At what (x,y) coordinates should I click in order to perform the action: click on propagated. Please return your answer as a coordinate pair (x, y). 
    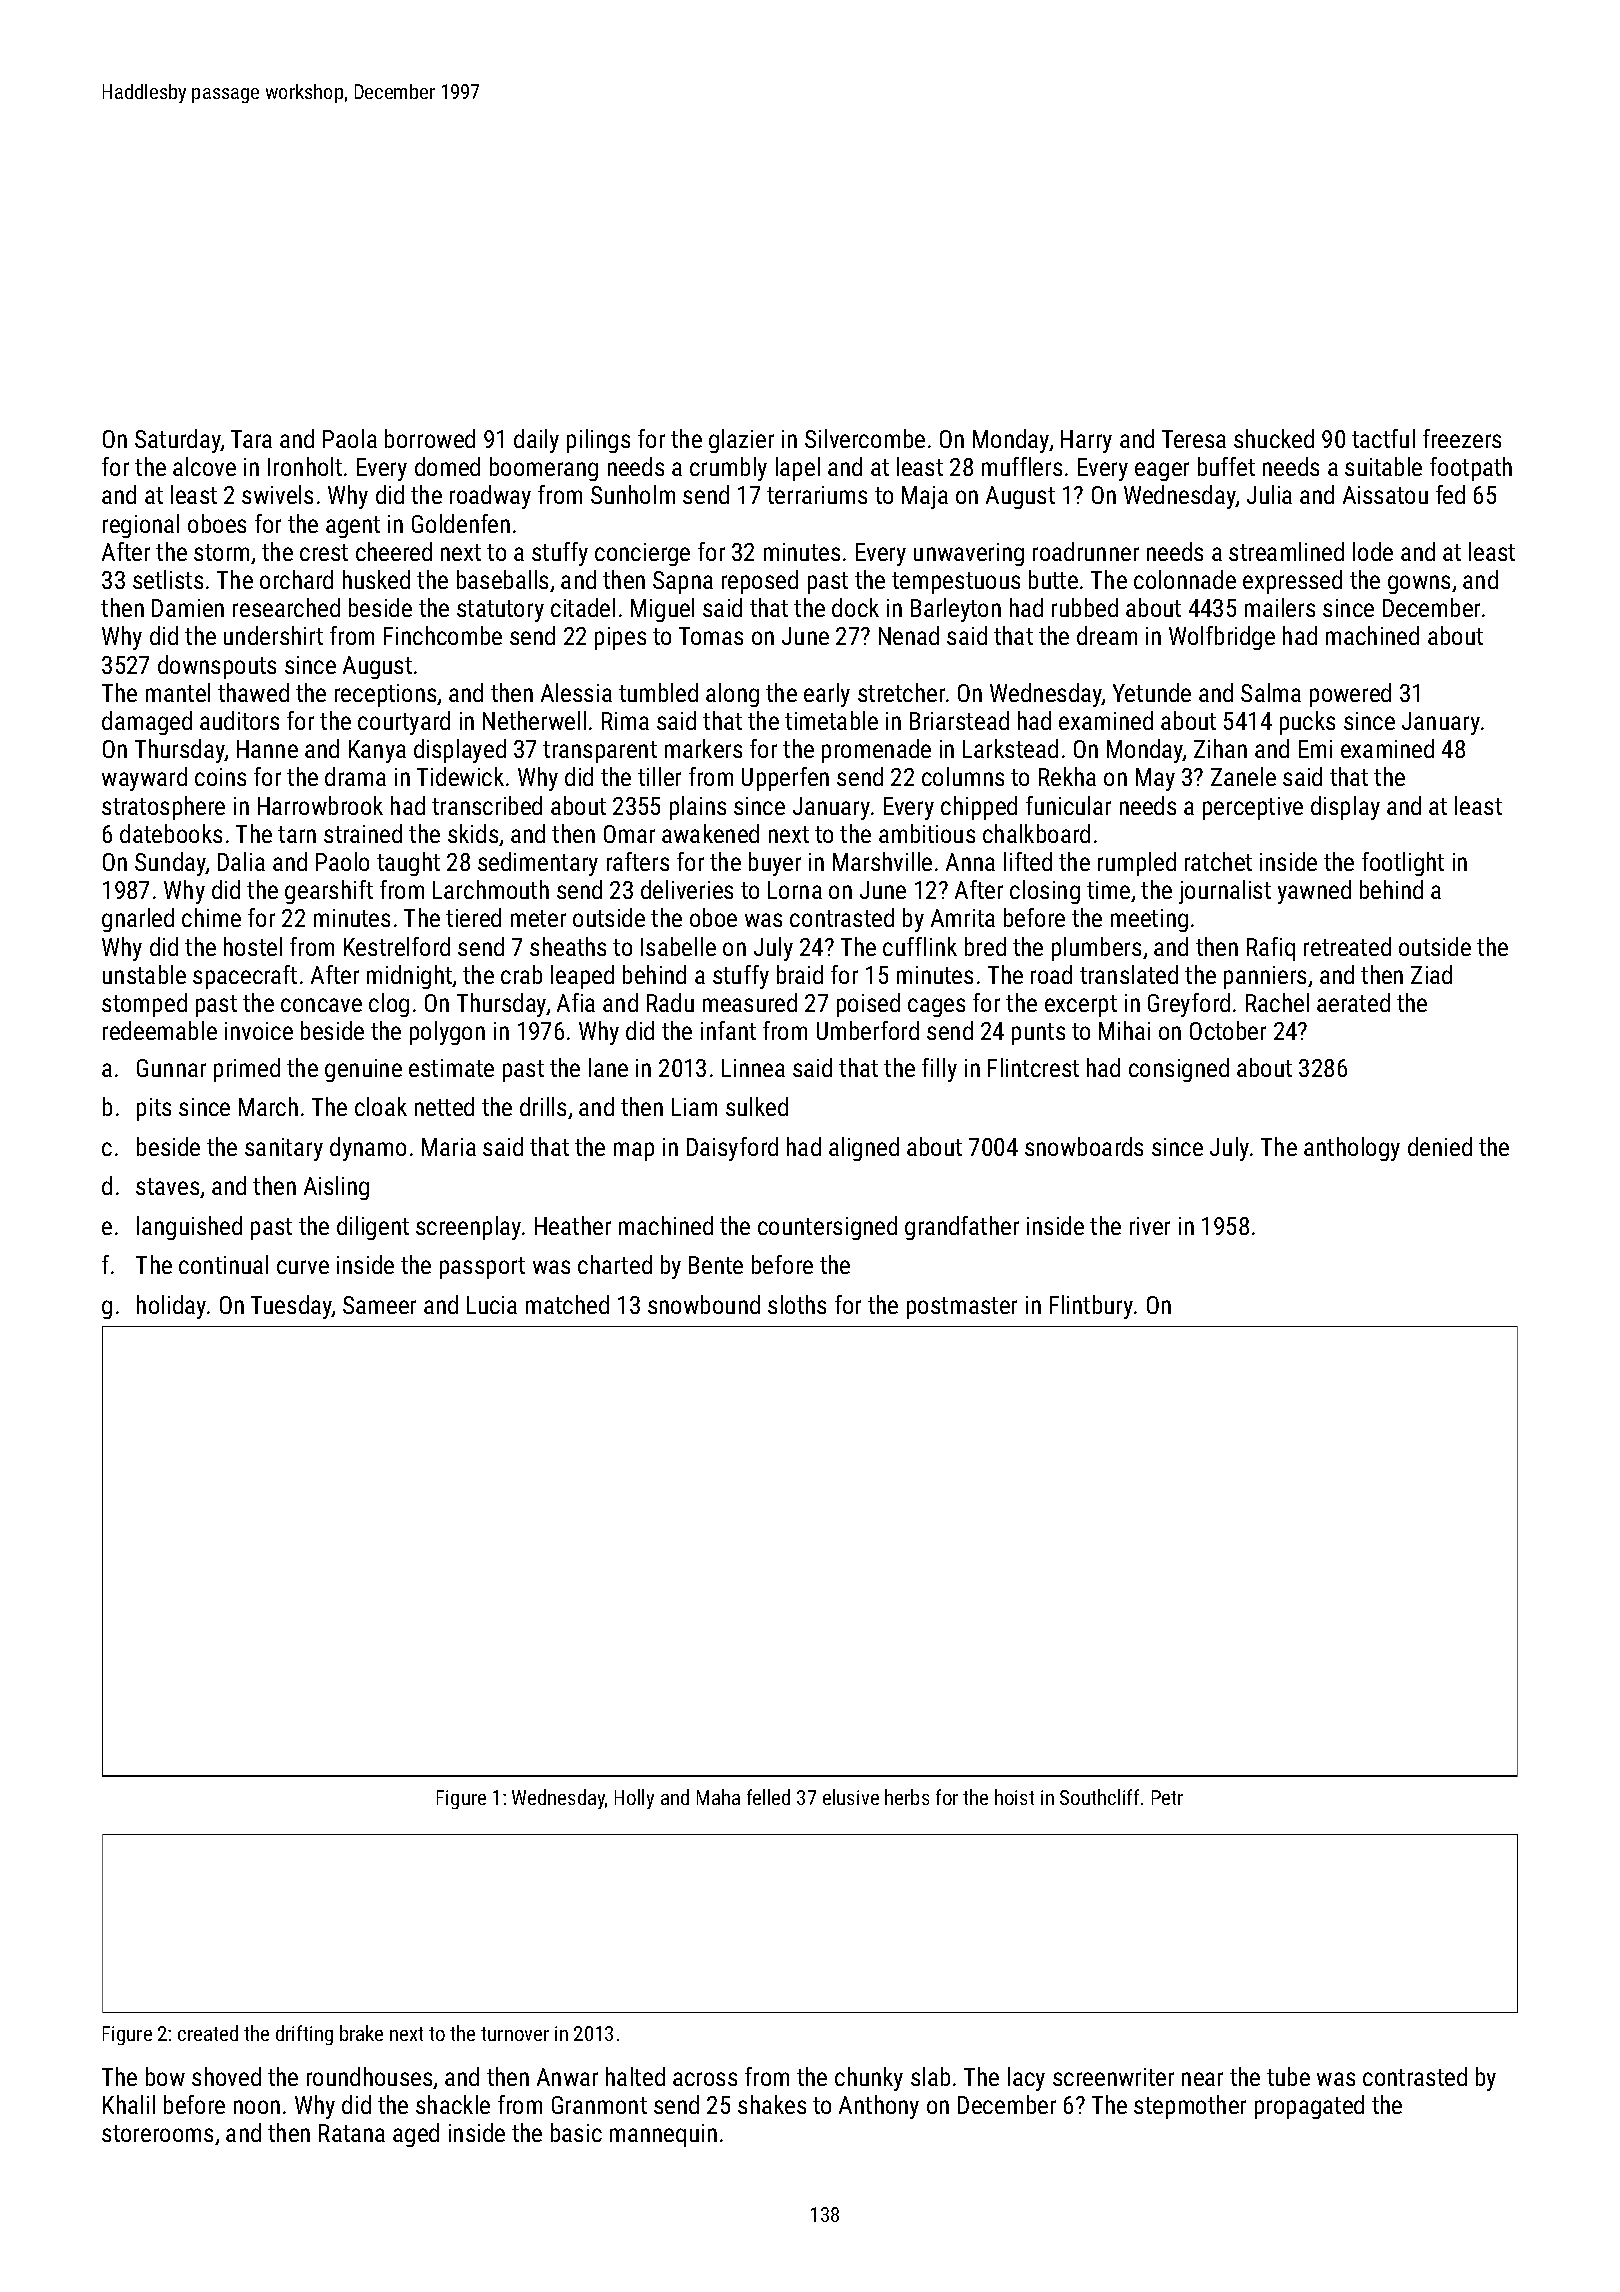
    Looking at the image, I should click on (1309, 2107).
